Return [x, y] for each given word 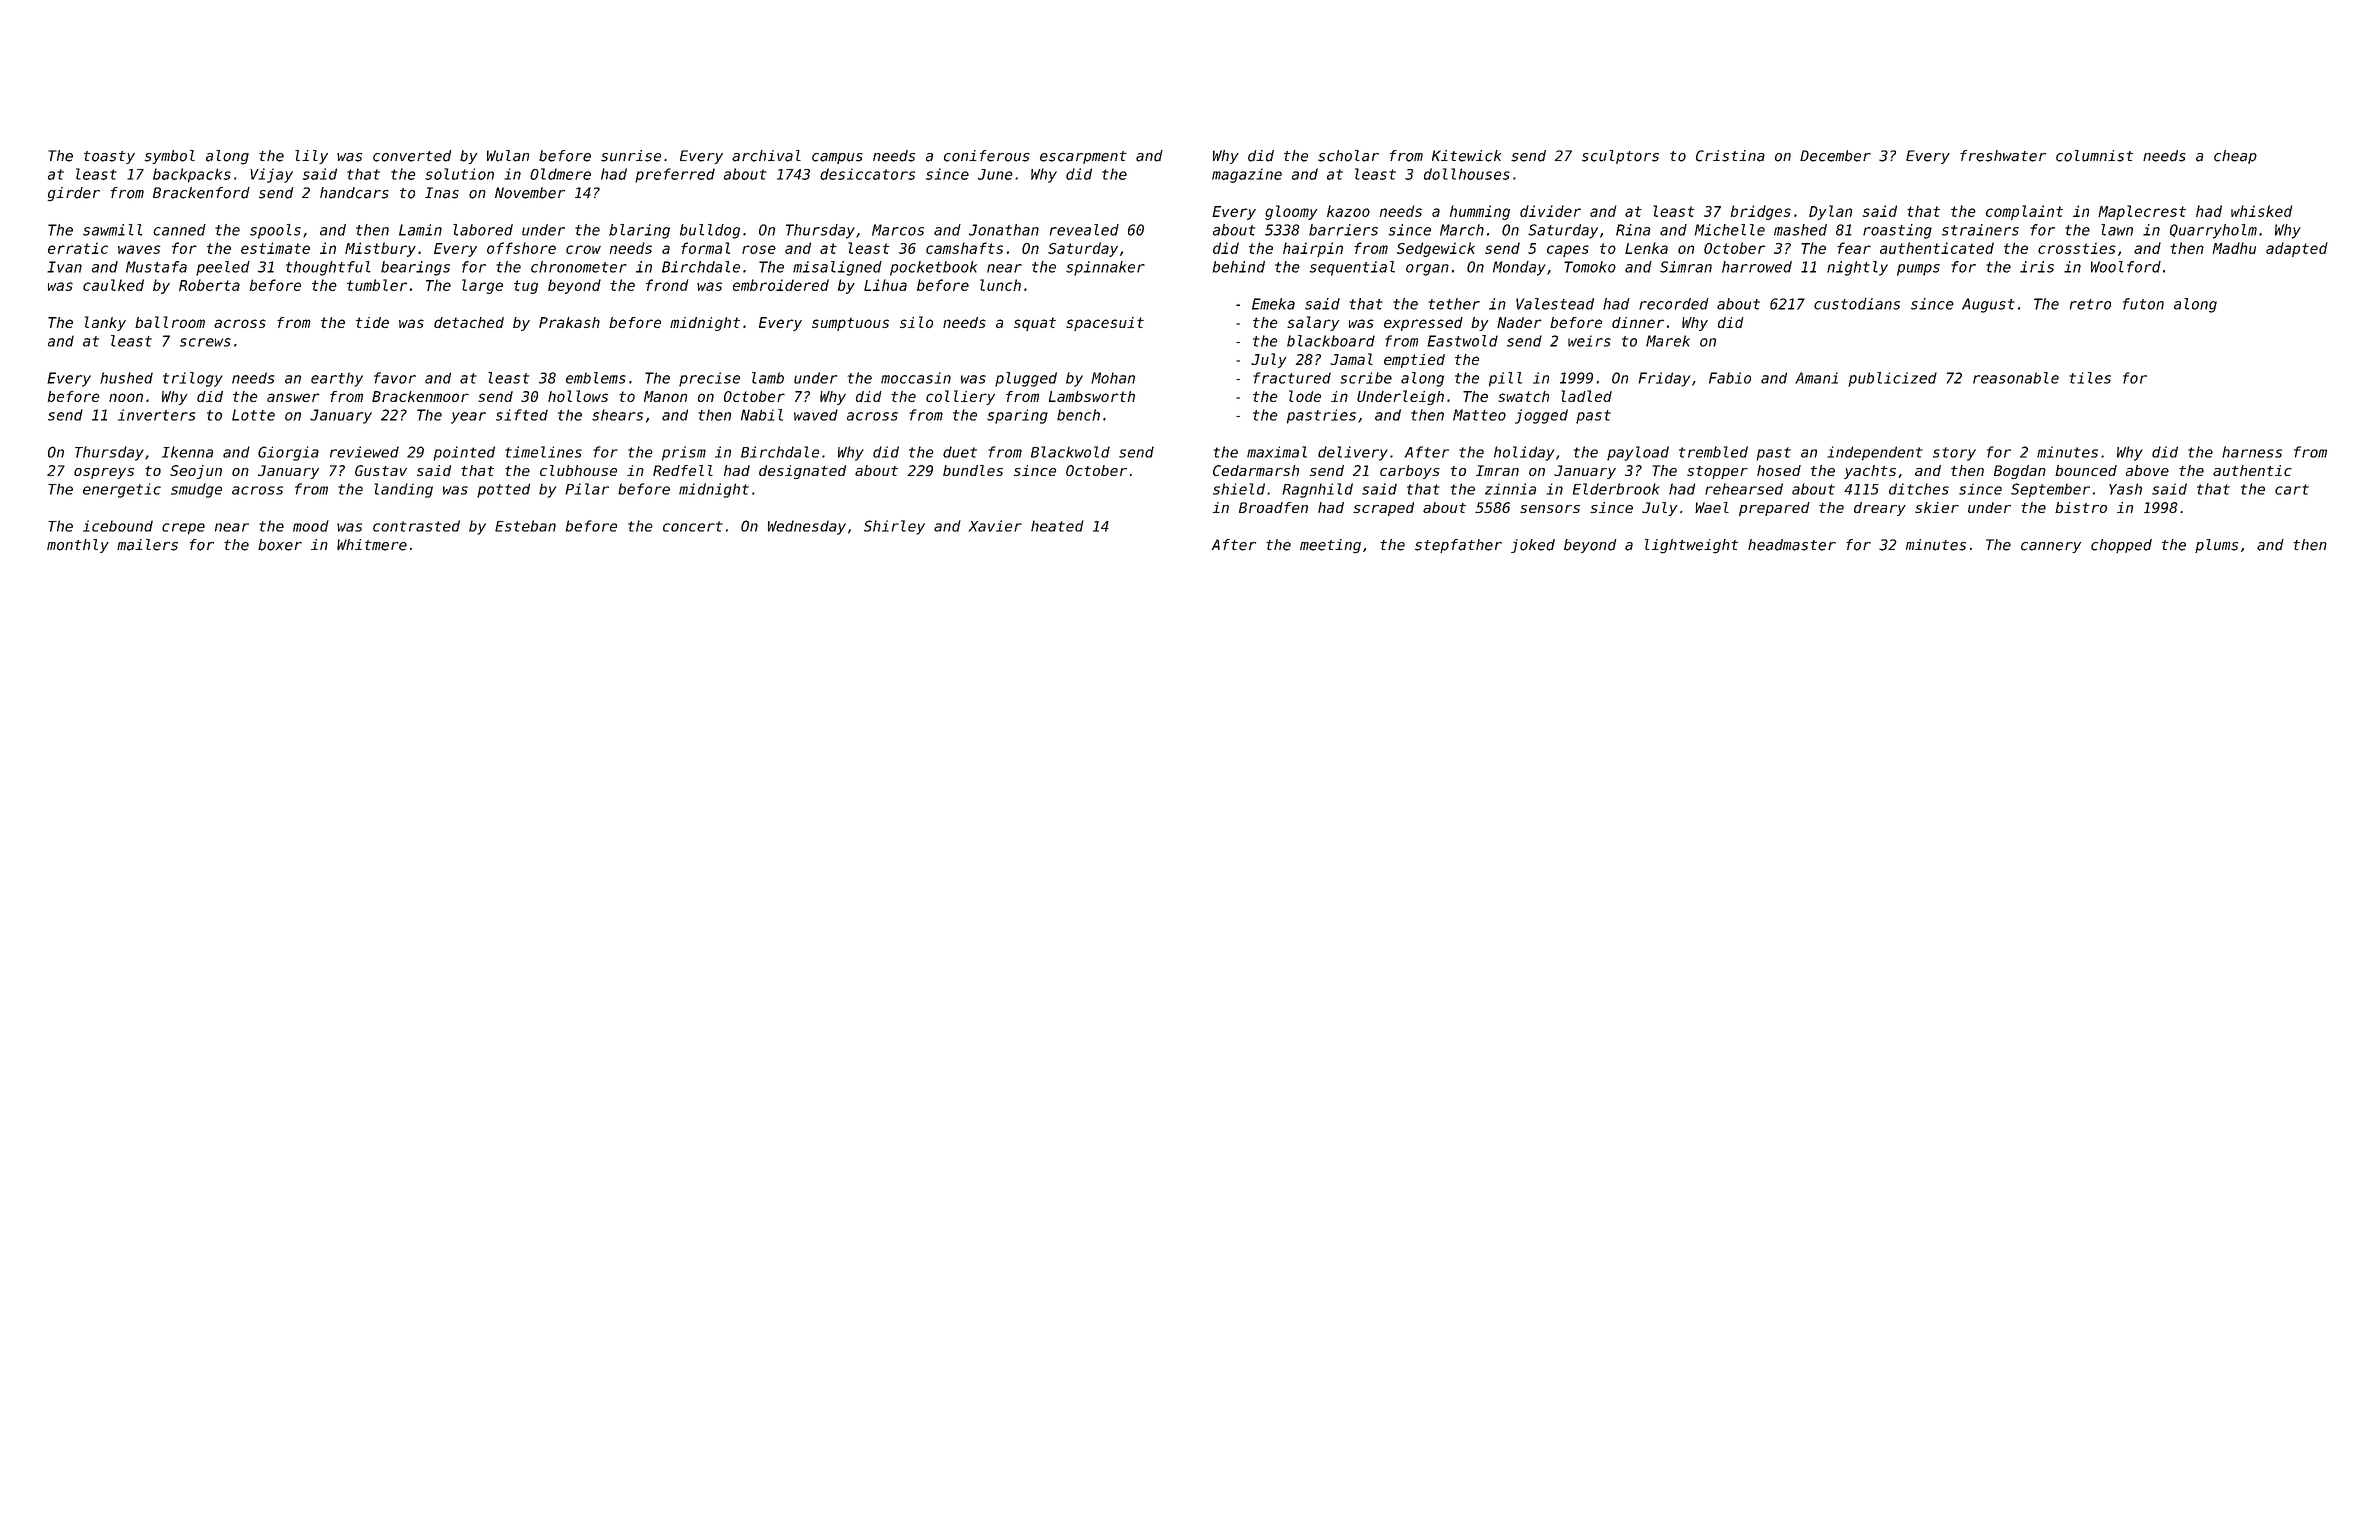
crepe [183, 529]
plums [2216, 546]
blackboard [1331, 341]
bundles [973, 470]
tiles [2090, 378]
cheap [2235, 157]
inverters [157, 415]
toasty [109, 157]
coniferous [987, 156]
